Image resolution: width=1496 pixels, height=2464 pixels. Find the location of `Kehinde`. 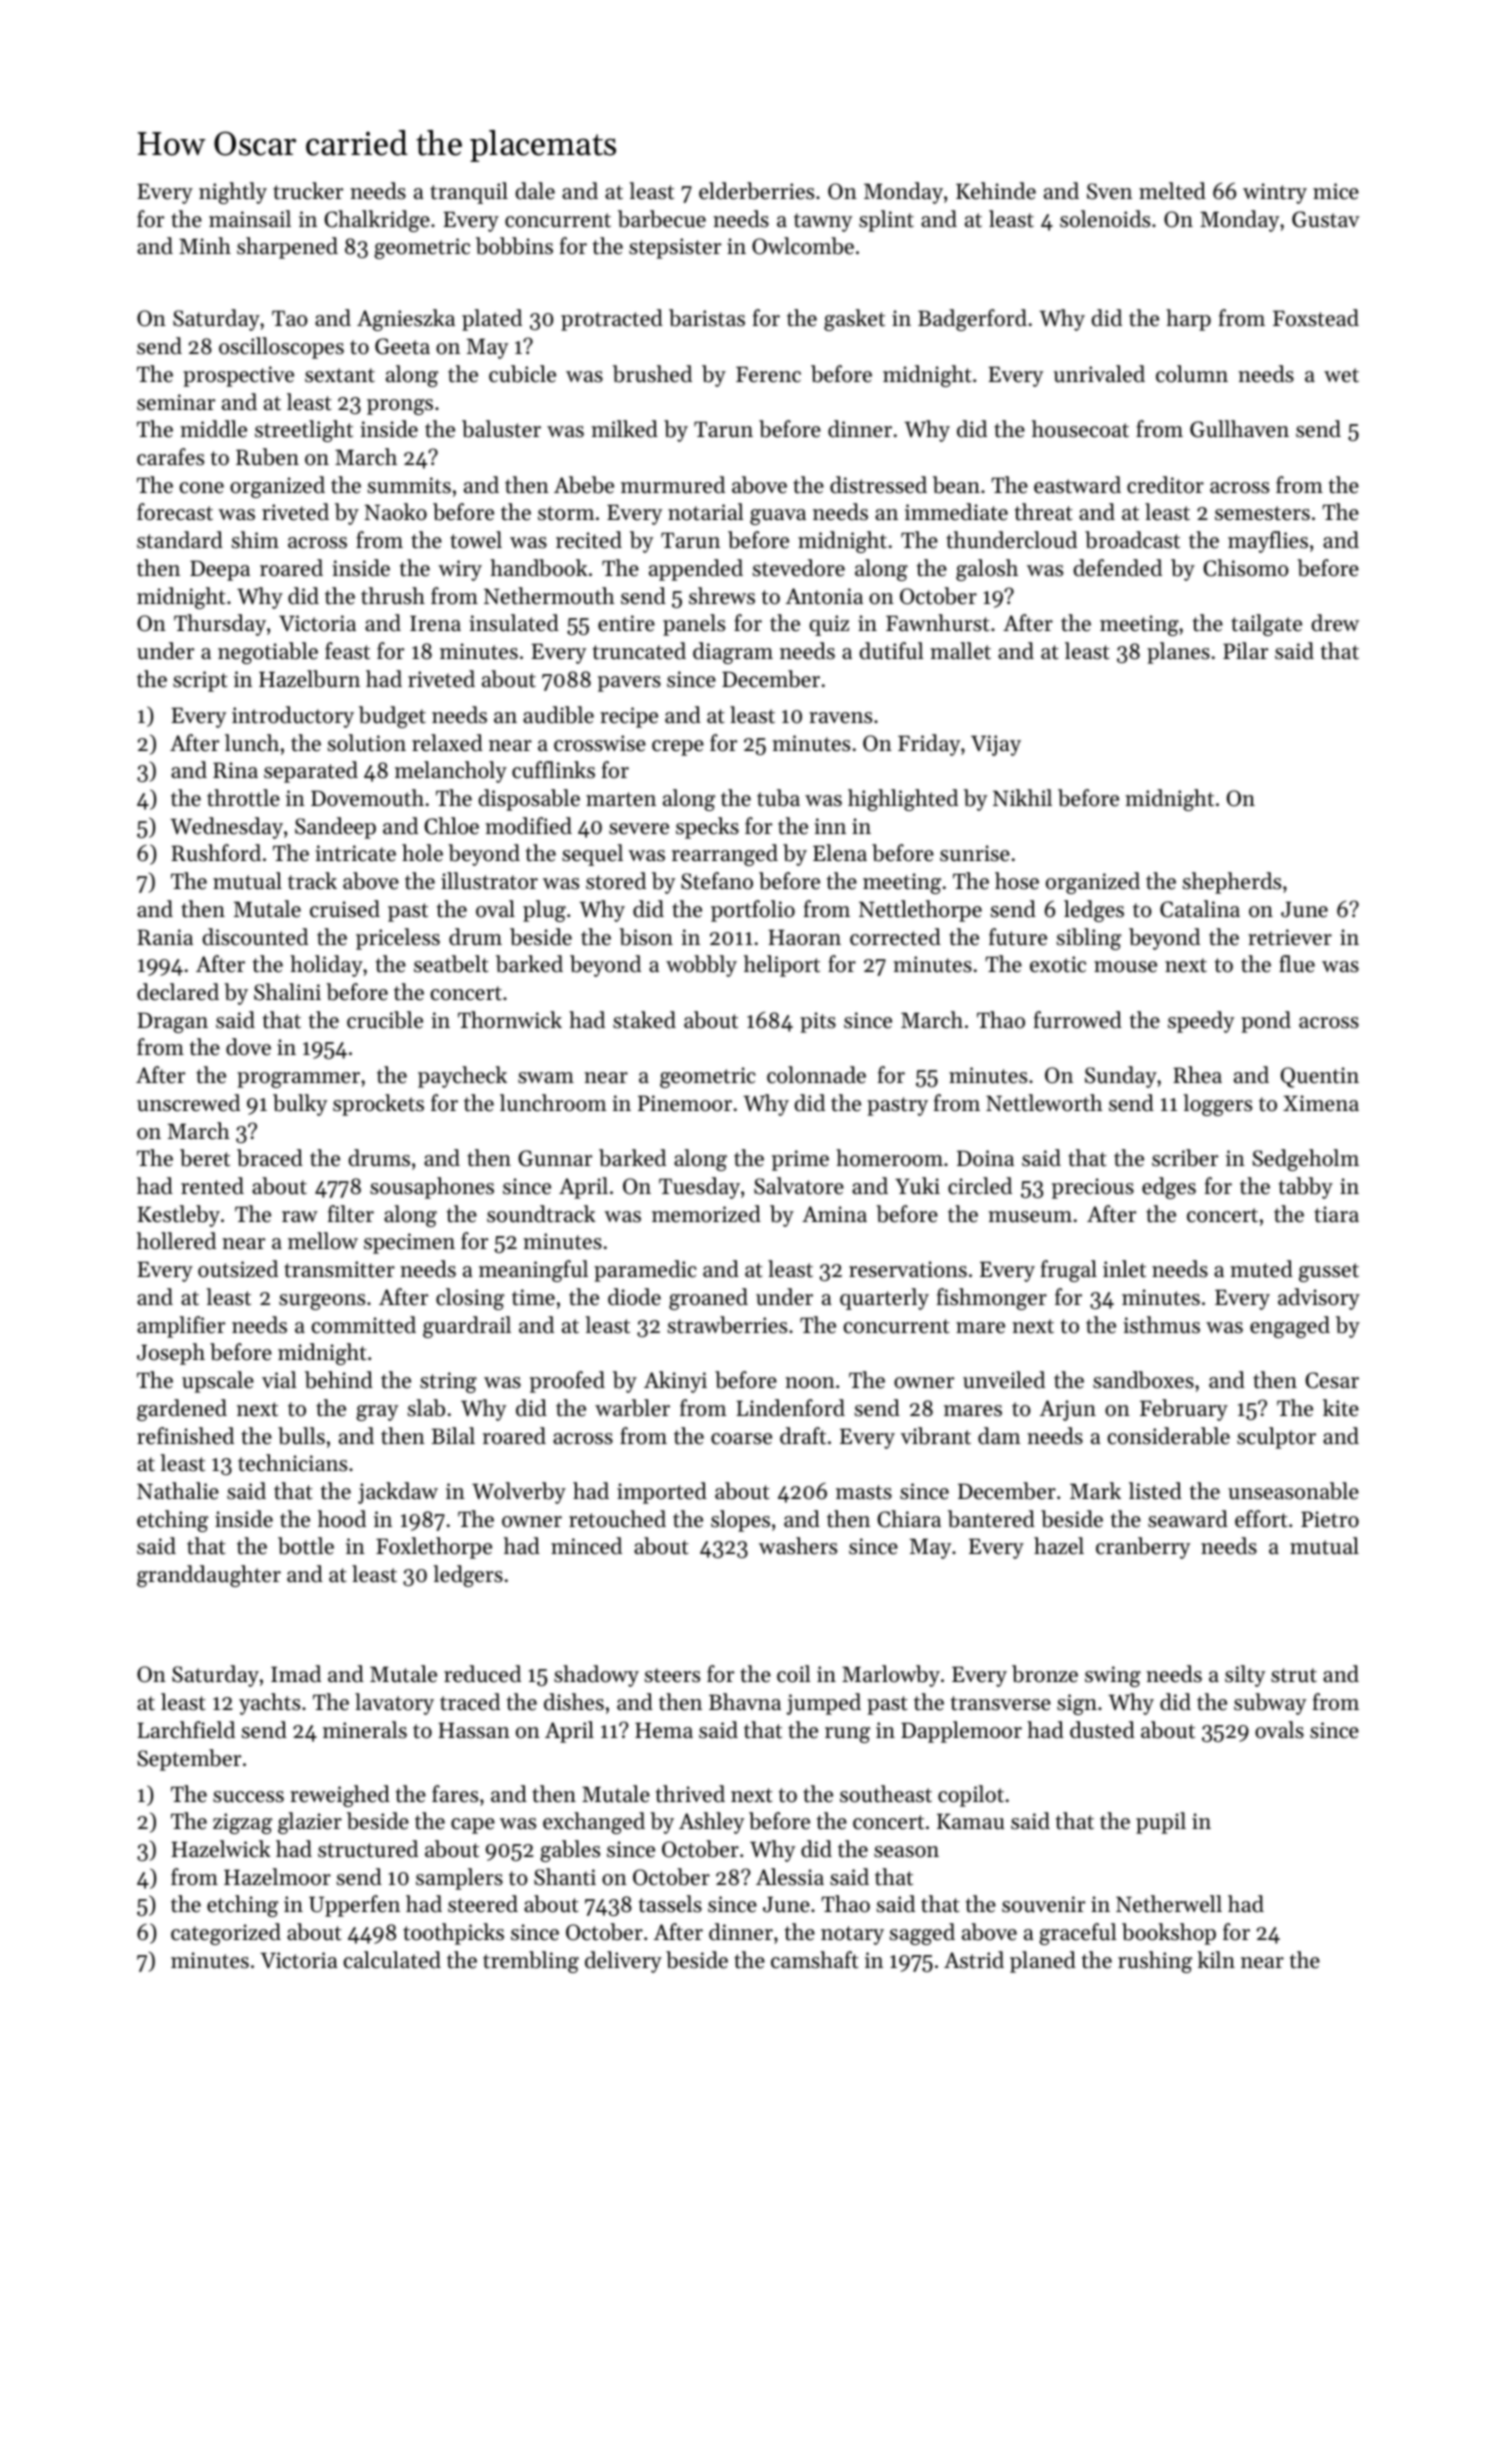

Kehinde is located at coordinates (996, 191).
